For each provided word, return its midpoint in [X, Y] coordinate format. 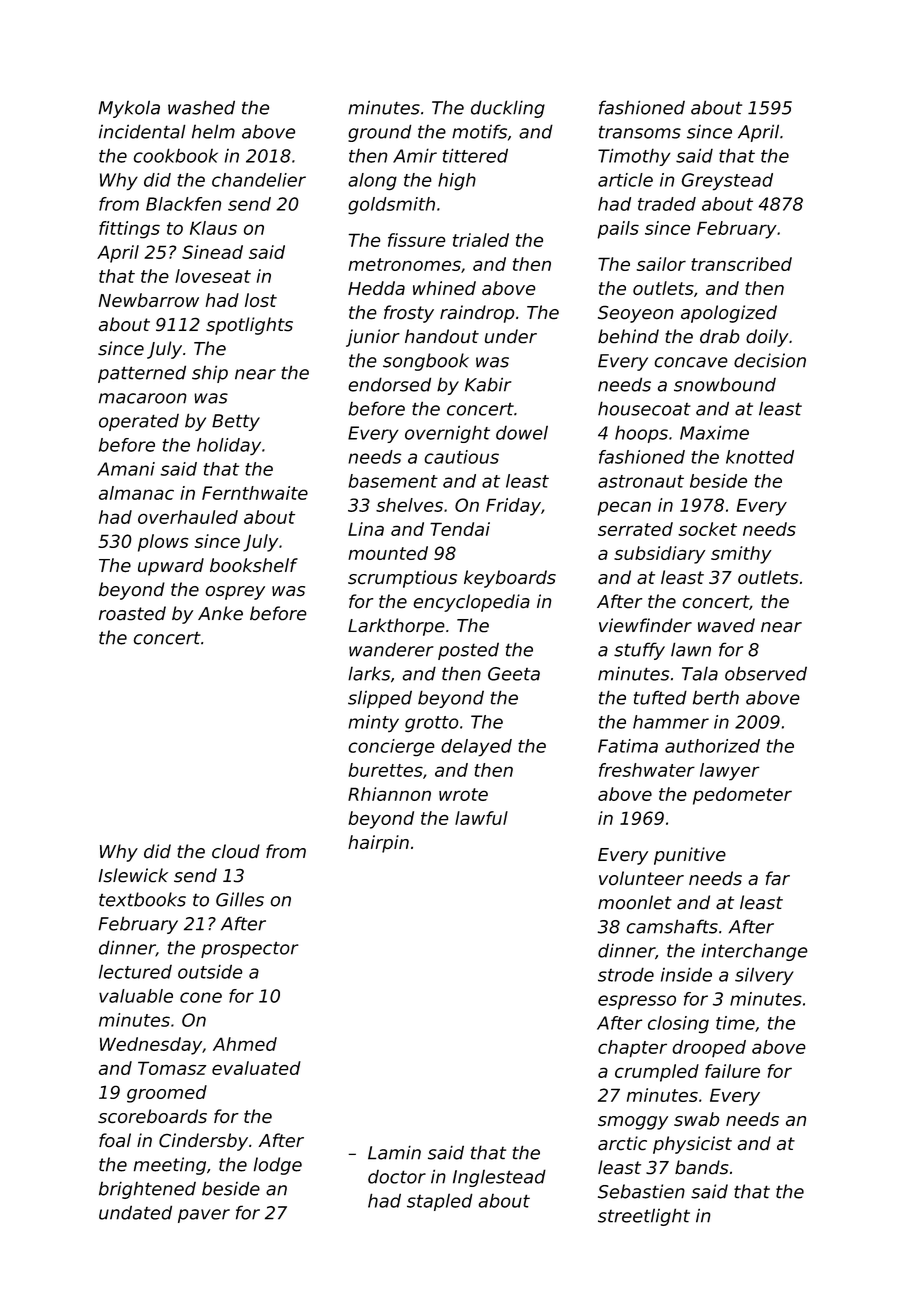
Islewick [133, 875]
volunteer [641, 878]
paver [204, 1216]
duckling [508, 109]
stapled [440, 1202]
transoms [640, 132]
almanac [136, 493]
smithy [741, 555]
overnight [447, 434]
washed [201, 107]
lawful [481, 818]
